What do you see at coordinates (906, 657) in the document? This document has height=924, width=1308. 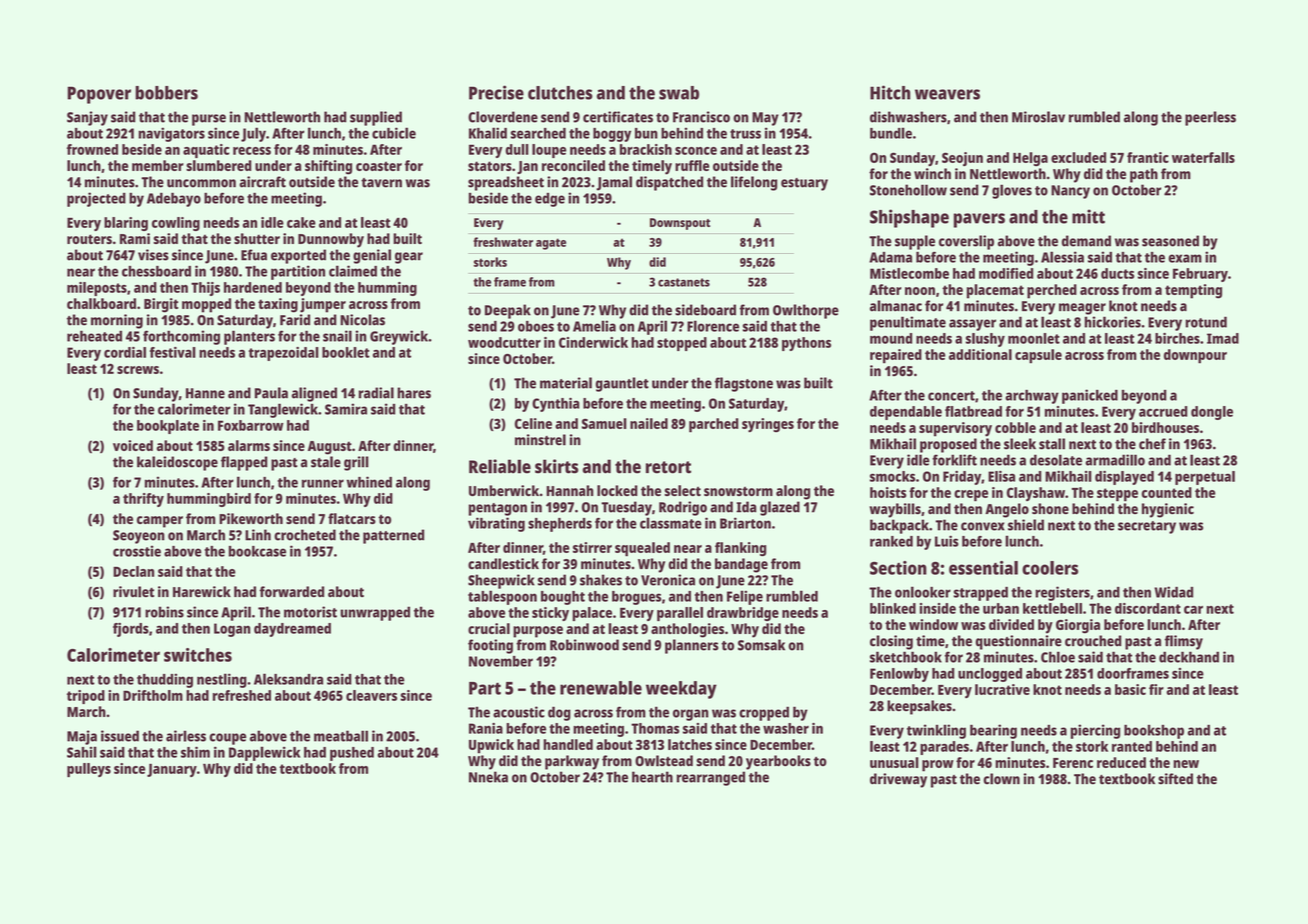 I see `sketchbook` at bounding box center [906, 657].
